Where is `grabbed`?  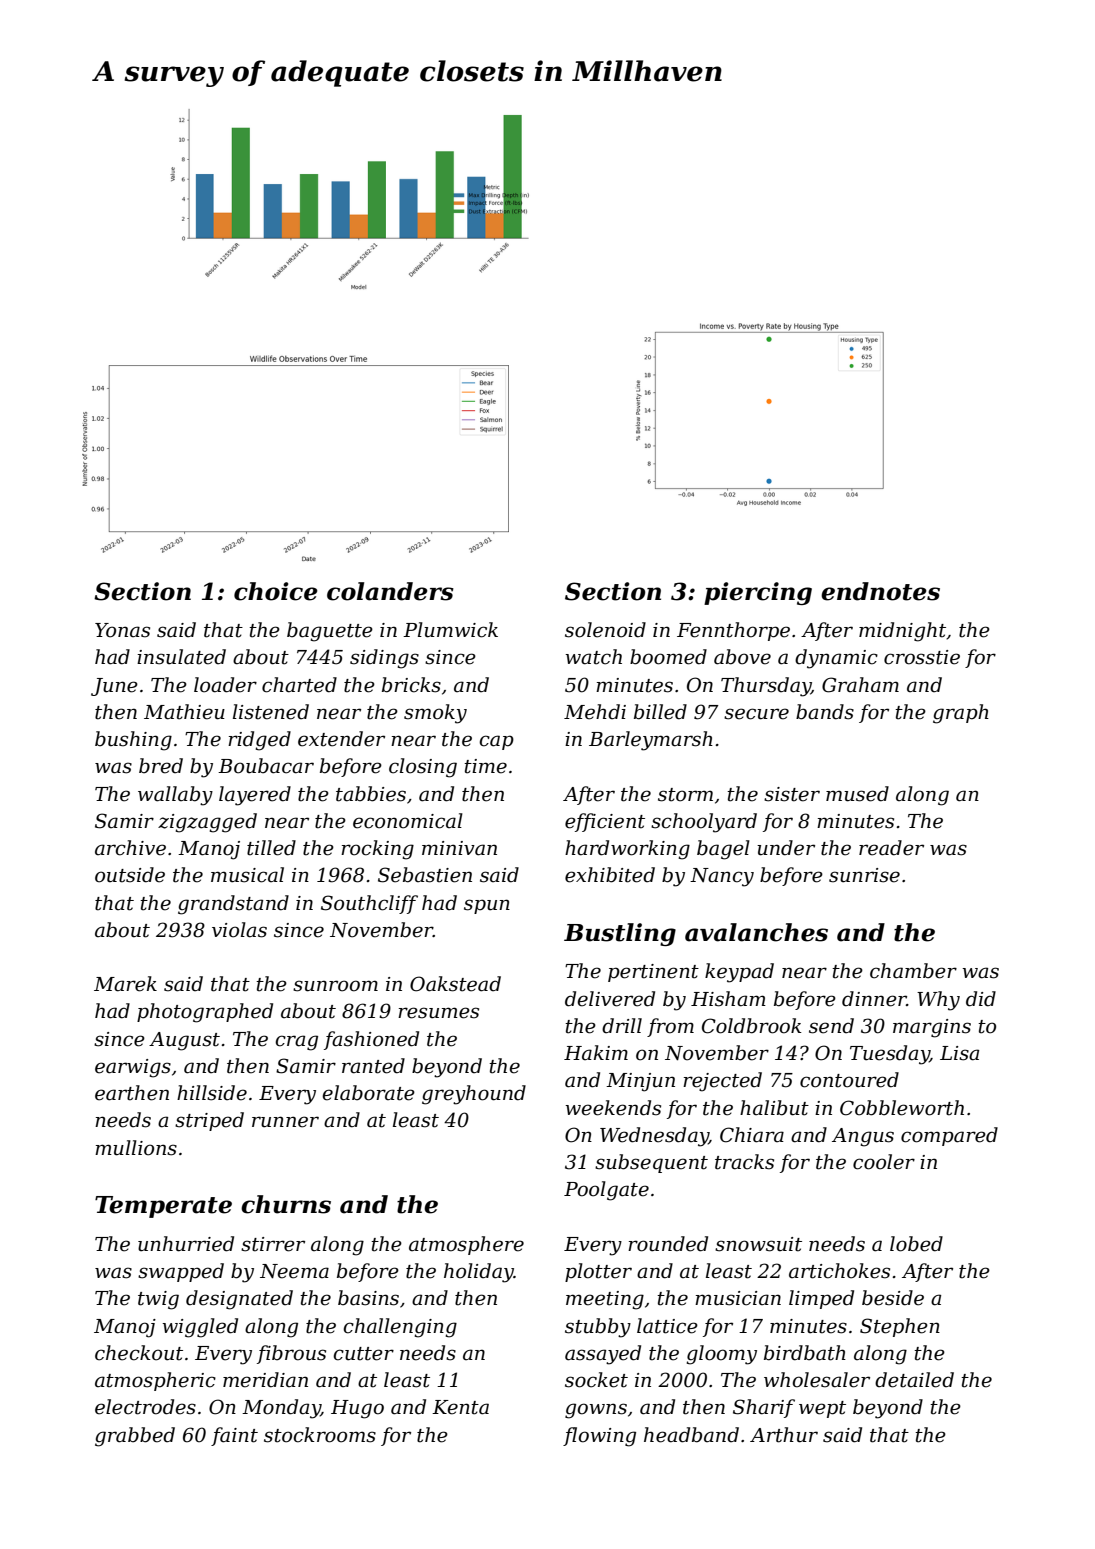
grabbed is located at coordinates (135, 1437).
